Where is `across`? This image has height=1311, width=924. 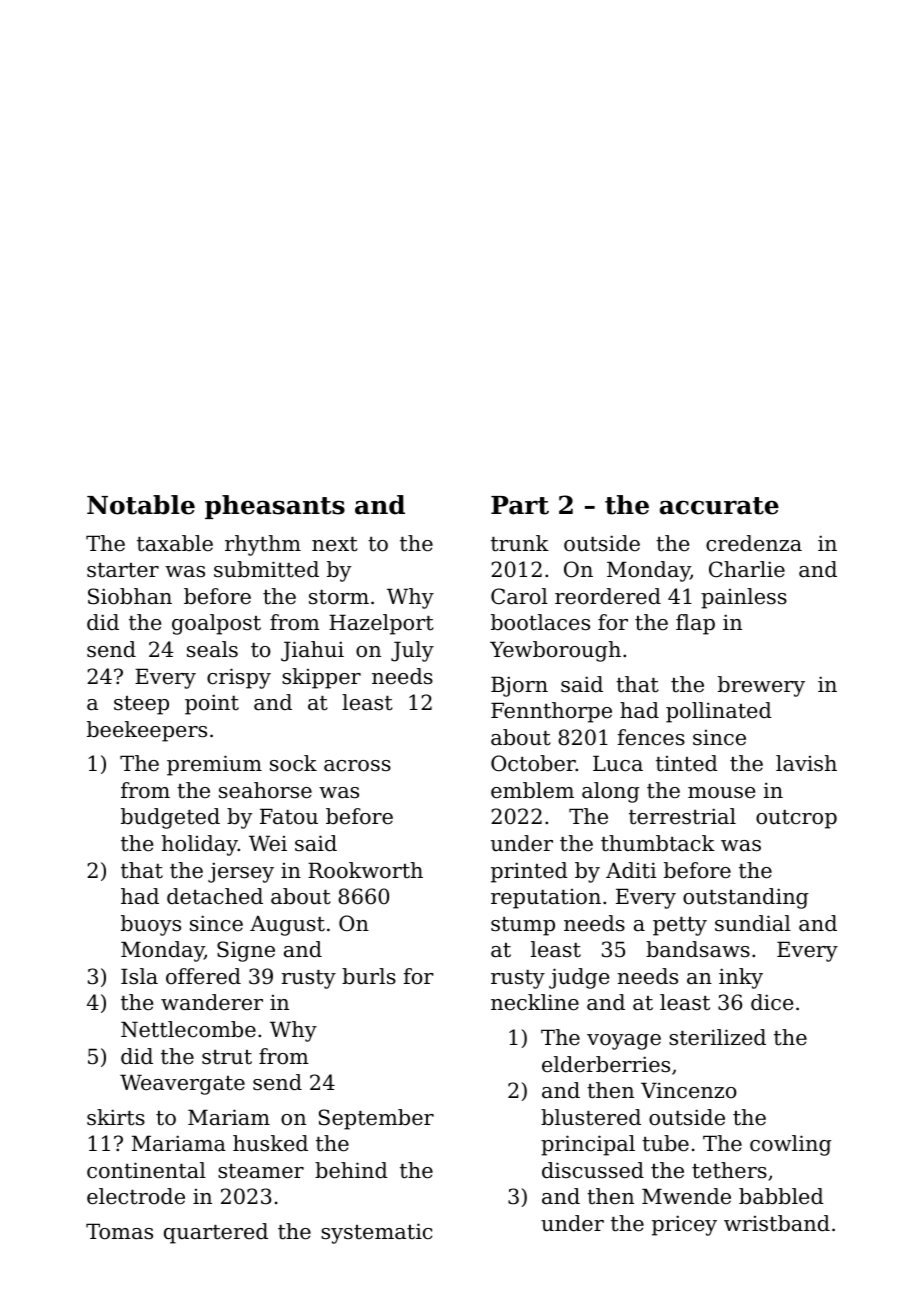 across is located at coordinates (357, 766).
